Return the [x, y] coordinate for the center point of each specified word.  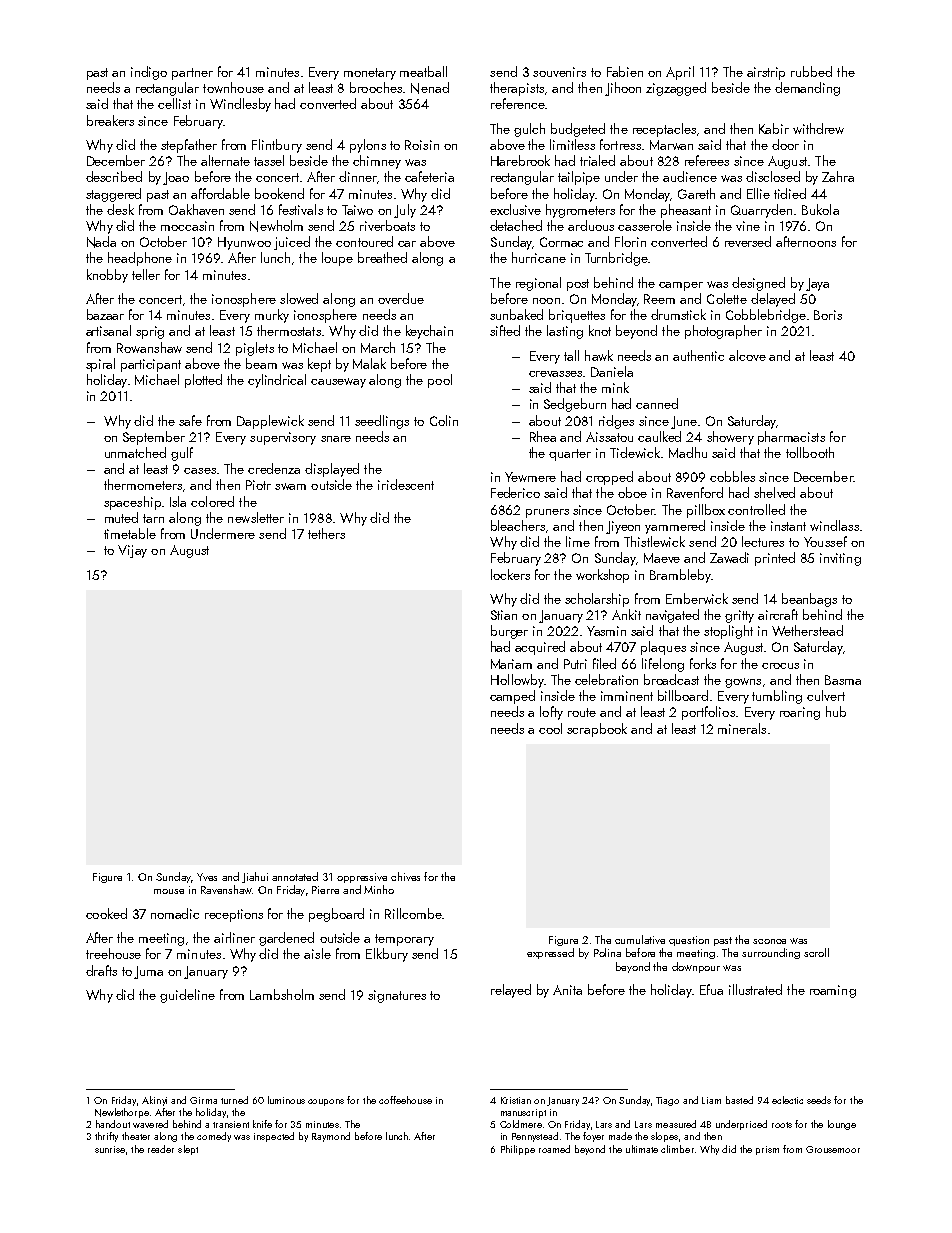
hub [836, 711]
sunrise [110, 1149]
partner [192, 74]
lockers [510, 574]
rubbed [811, 71]
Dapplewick [270, 422]
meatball [423, 71]
